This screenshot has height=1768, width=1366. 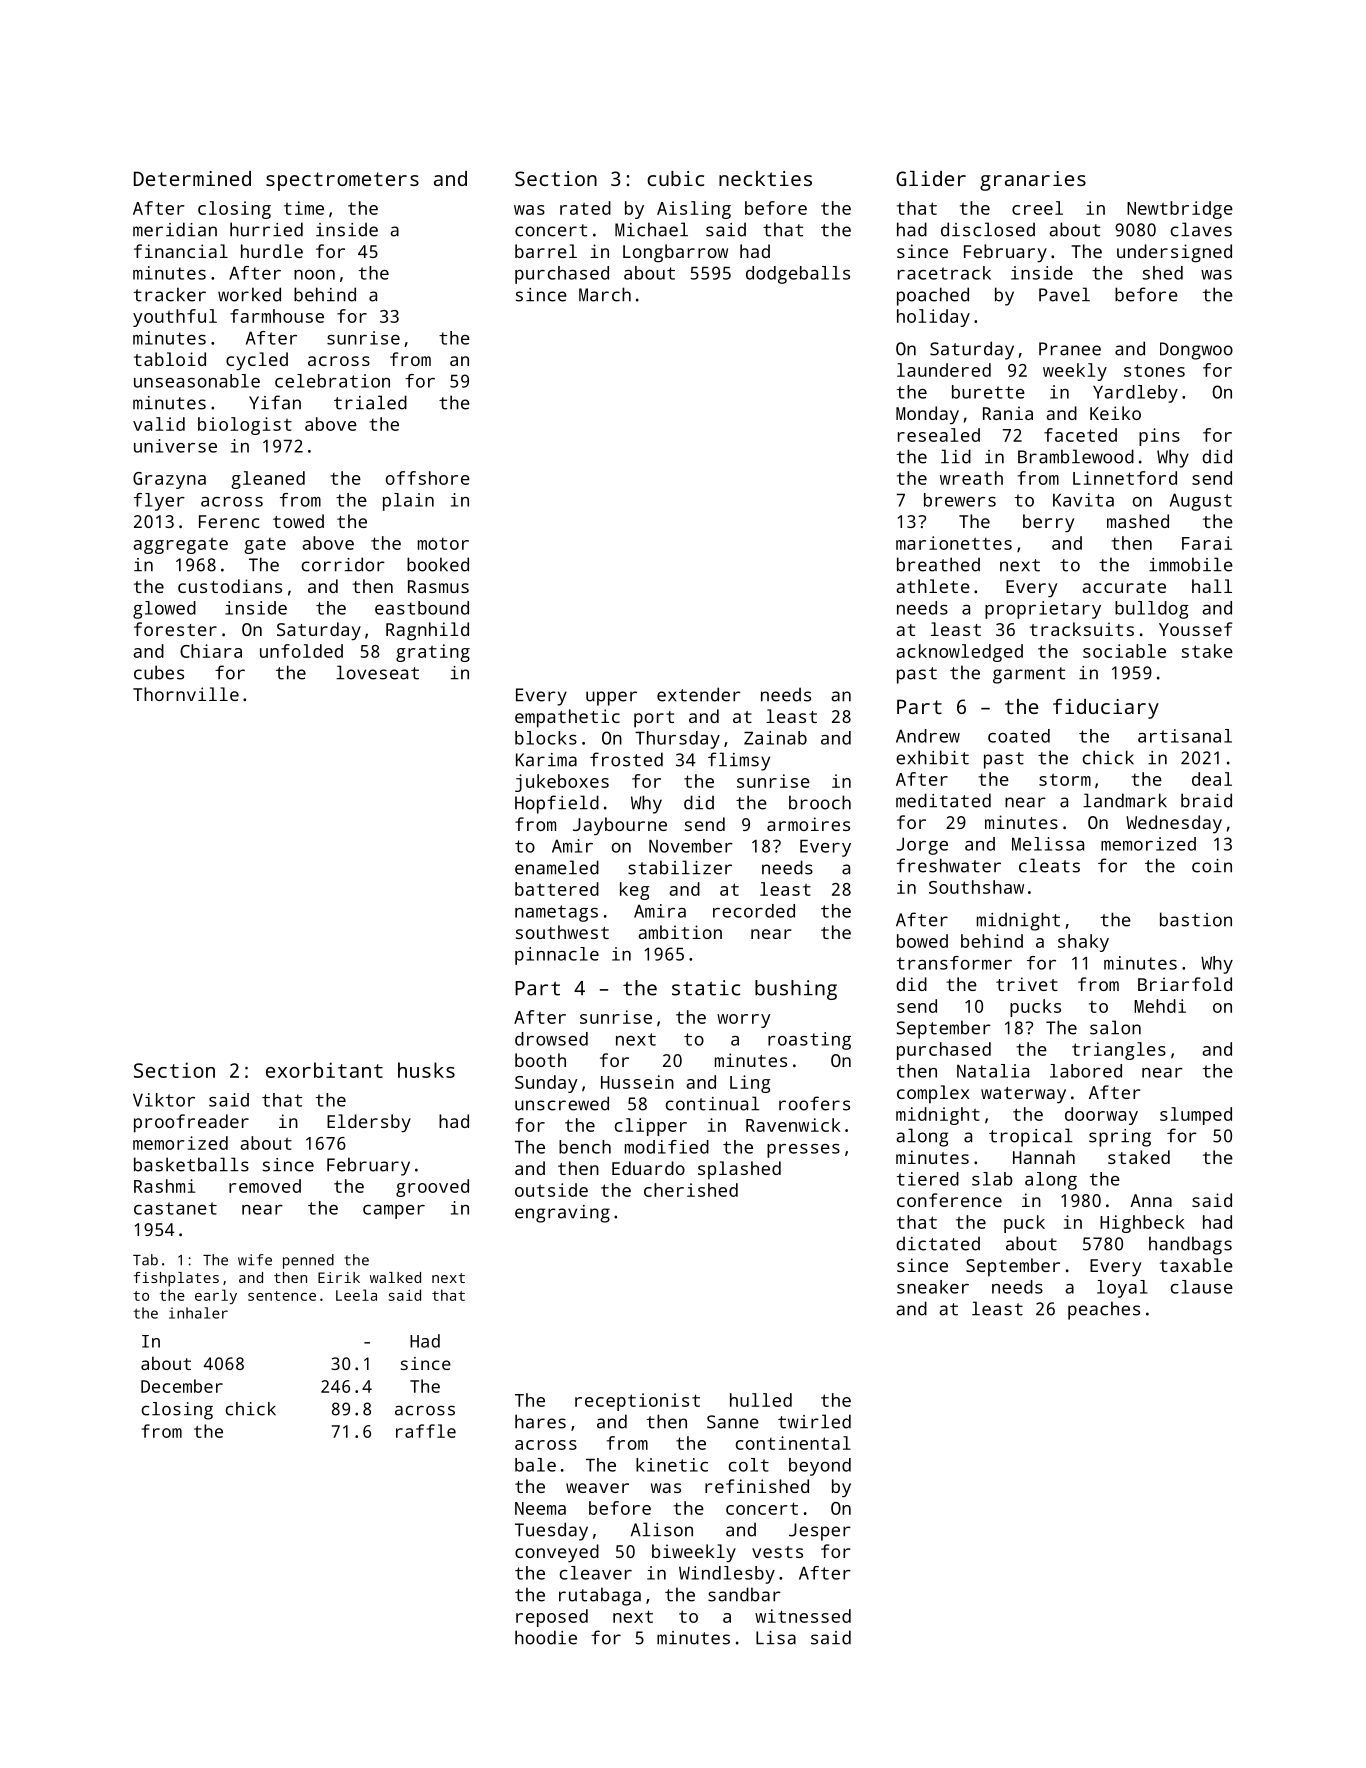 I want to click on offshore, so click(x=428, y=478).
